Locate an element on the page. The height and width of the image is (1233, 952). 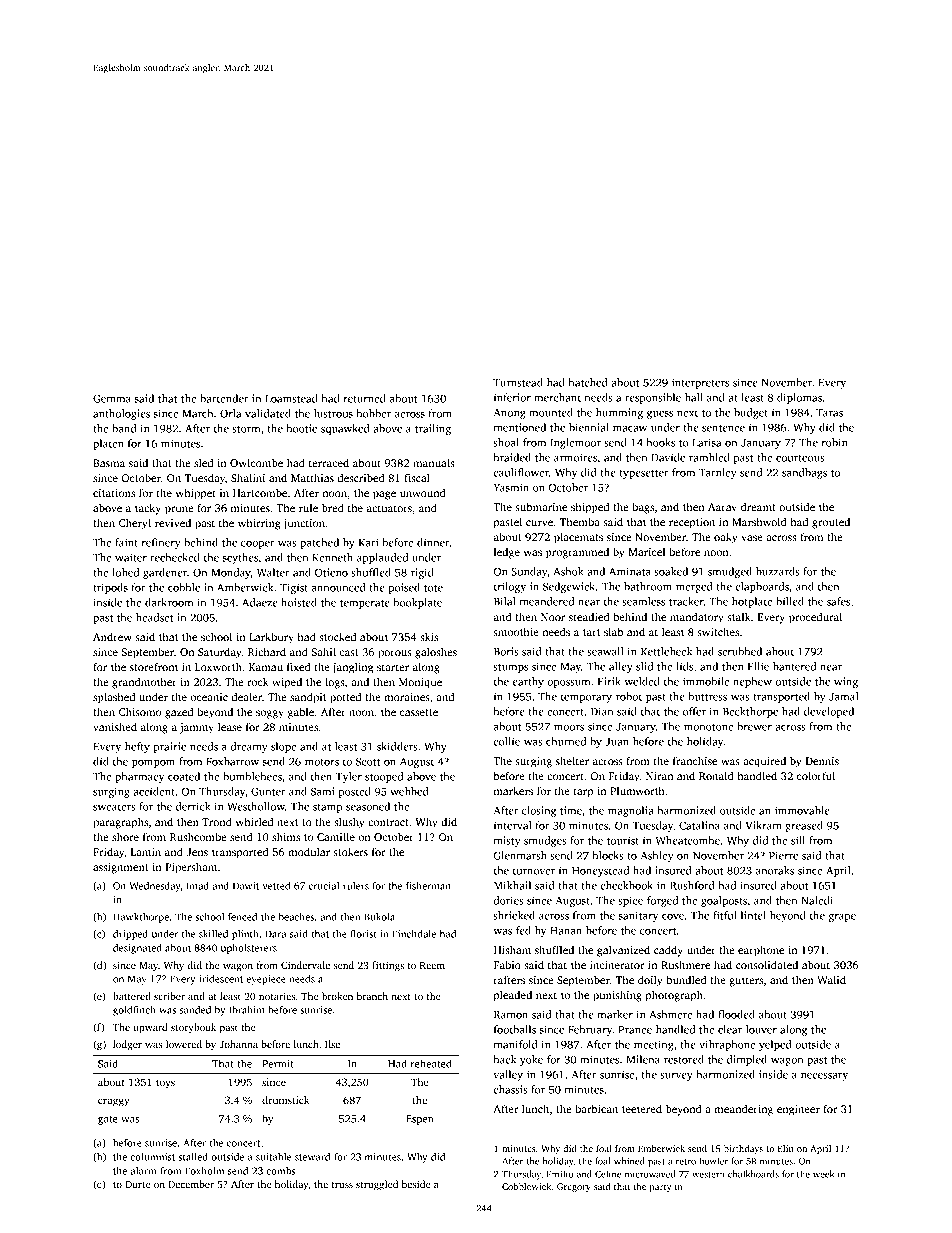
Honeystead is located at coordinates (600, 871).
